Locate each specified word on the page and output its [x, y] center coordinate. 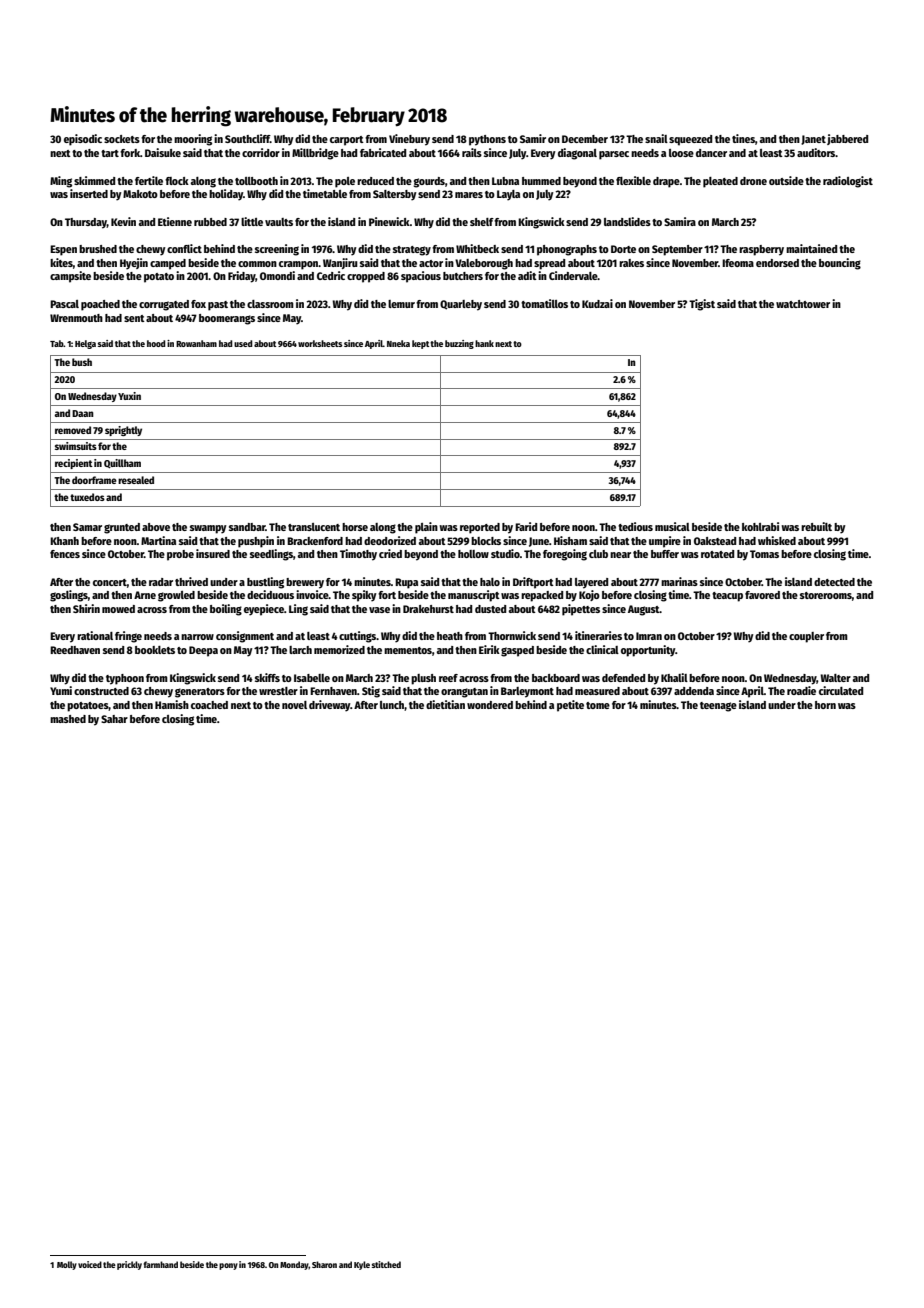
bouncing [840, 264]
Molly [67, 1265]
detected [834, 582]
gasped [517, 651]
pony [228, 1266]
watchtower [803, 304]
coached [209, 705]
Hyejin [134, 264]
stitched [386, 1264]
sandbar [247, 527]
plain [426, 528]
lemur [401, 304]
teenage [718, 707]
